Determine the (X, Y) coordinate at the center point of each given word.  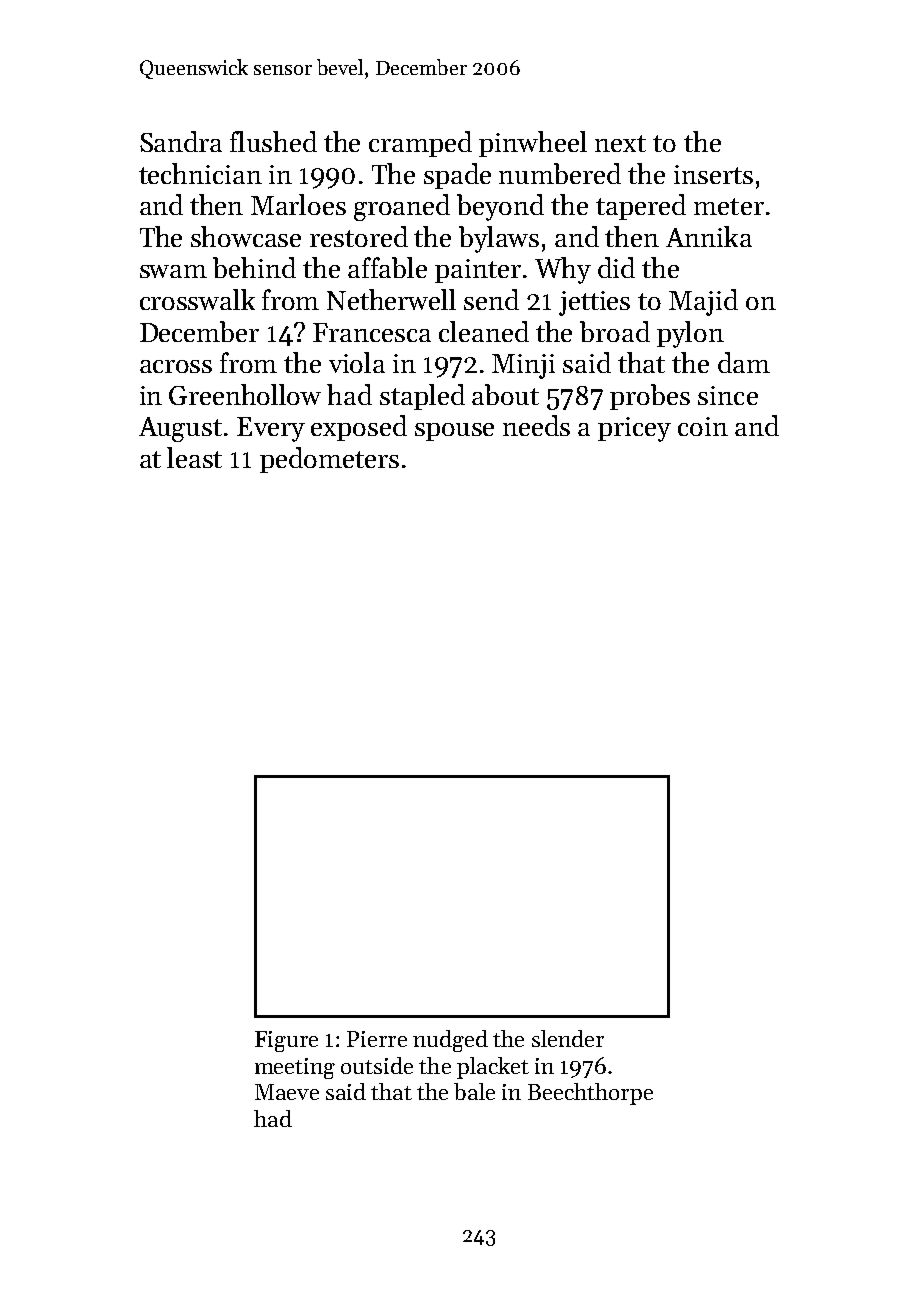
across (176, 366)
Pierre (377, 1039)
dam (744, 362)
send (491, 299)
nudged (450, 1041)
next (620, 143)
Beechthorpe (590, 1094)
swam (173, 271)
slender (568, 1038)
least (194, 457)
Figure (286, 1041)
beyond (500, 207)
